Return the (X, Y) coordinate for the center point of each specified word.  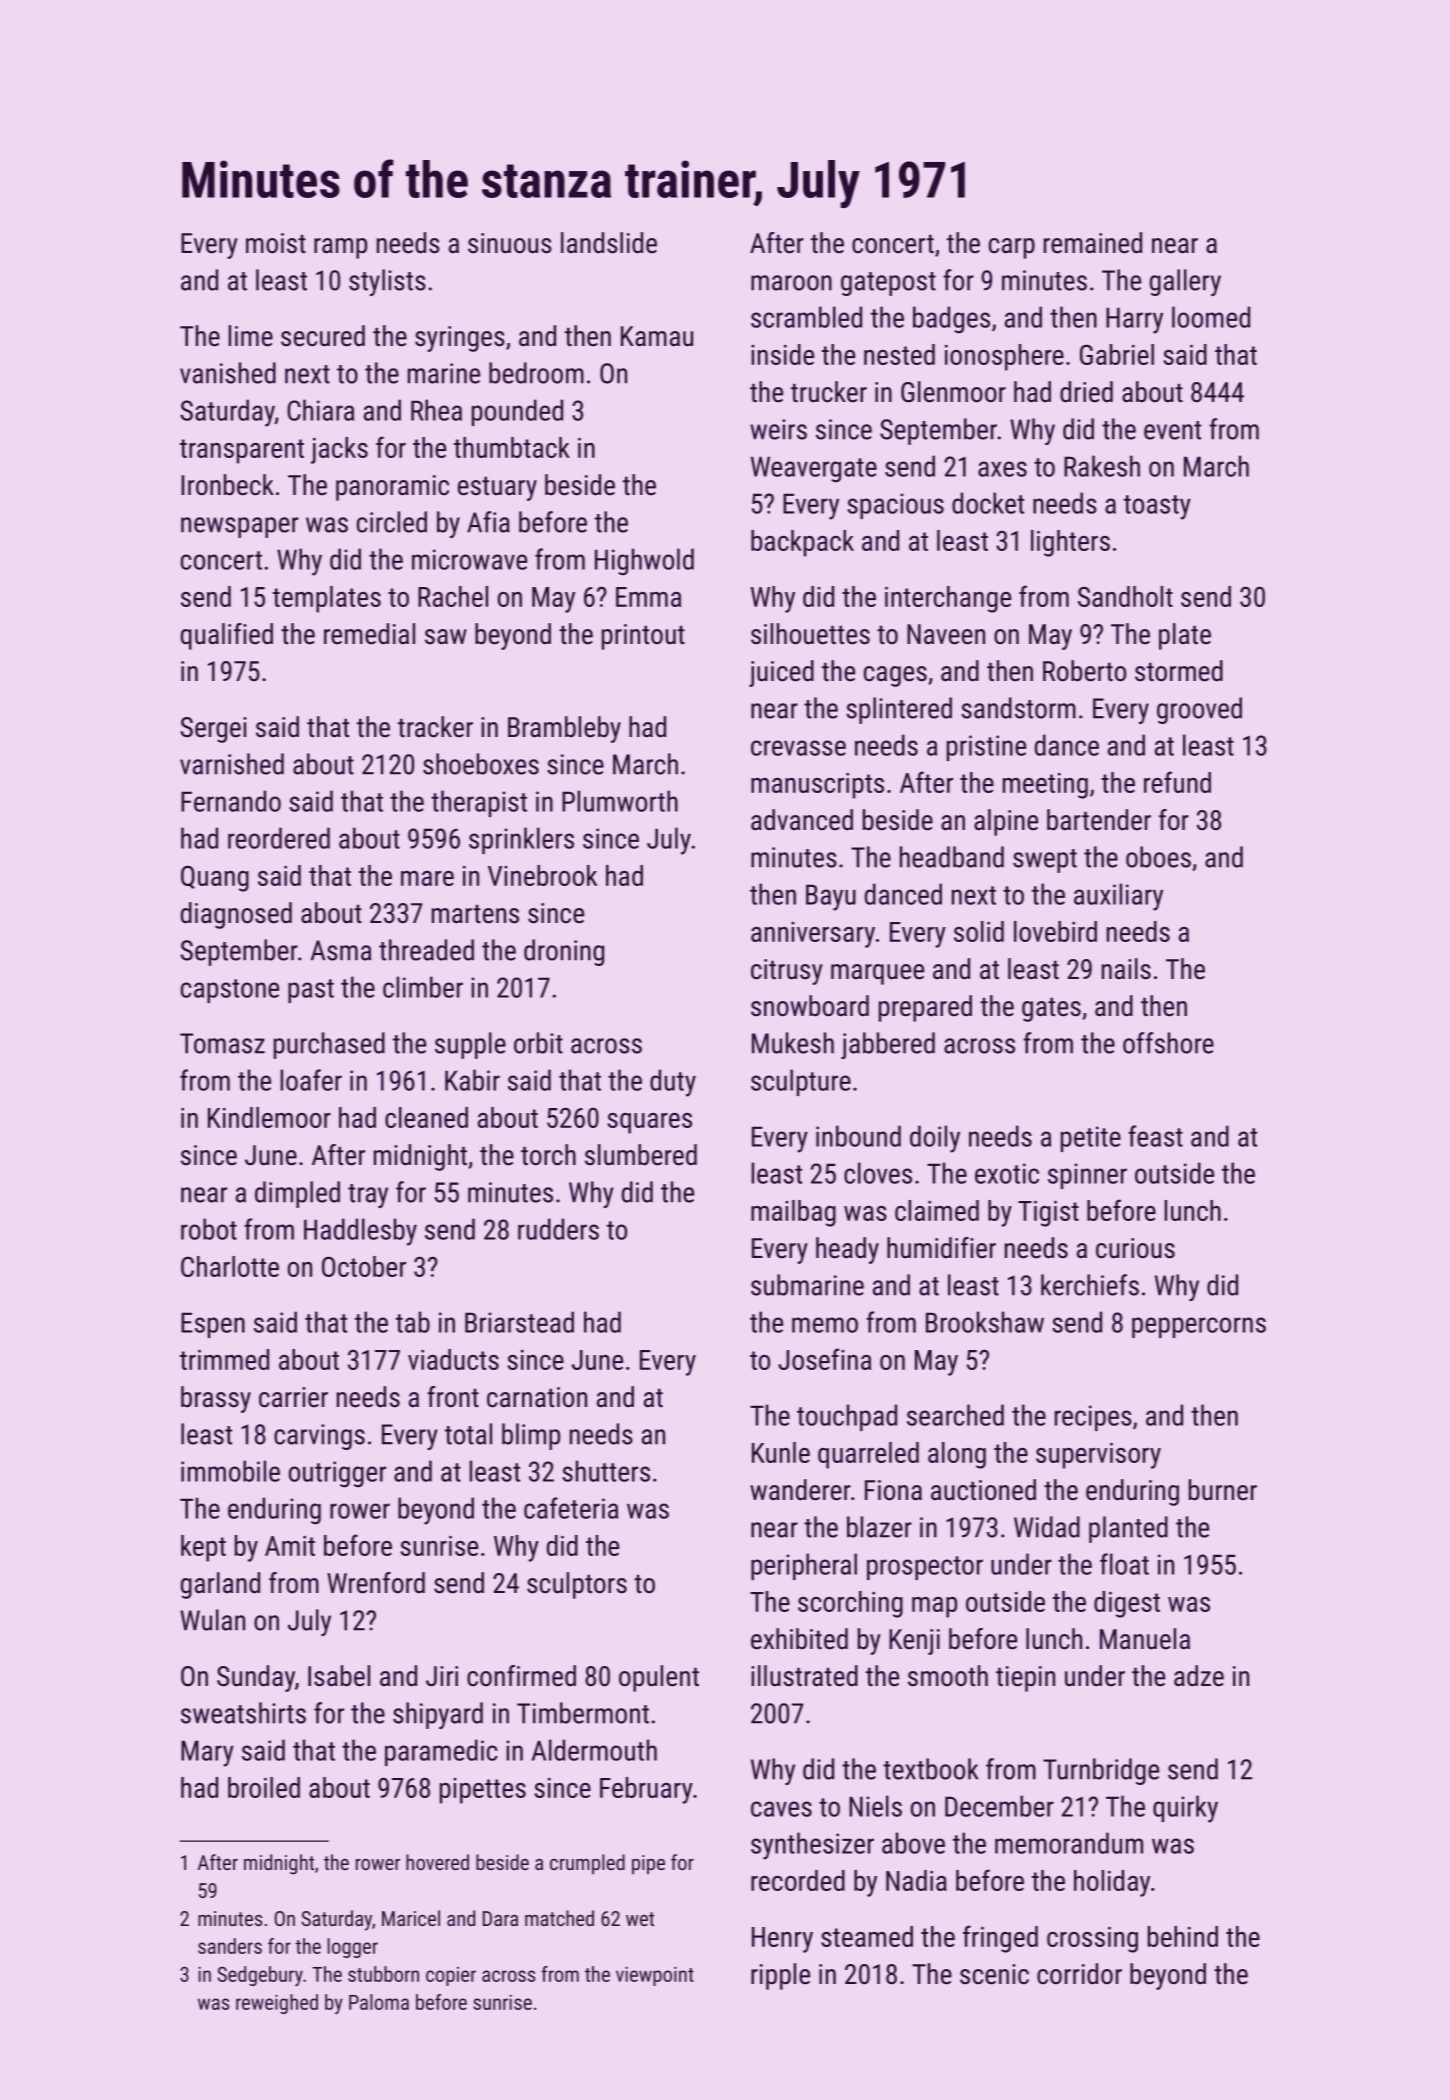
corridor (1079, 1974)
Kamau (657, 336)
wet (640, 1919)
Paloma (379, 2002)
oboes (1158, 857)
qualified (227, 636)
